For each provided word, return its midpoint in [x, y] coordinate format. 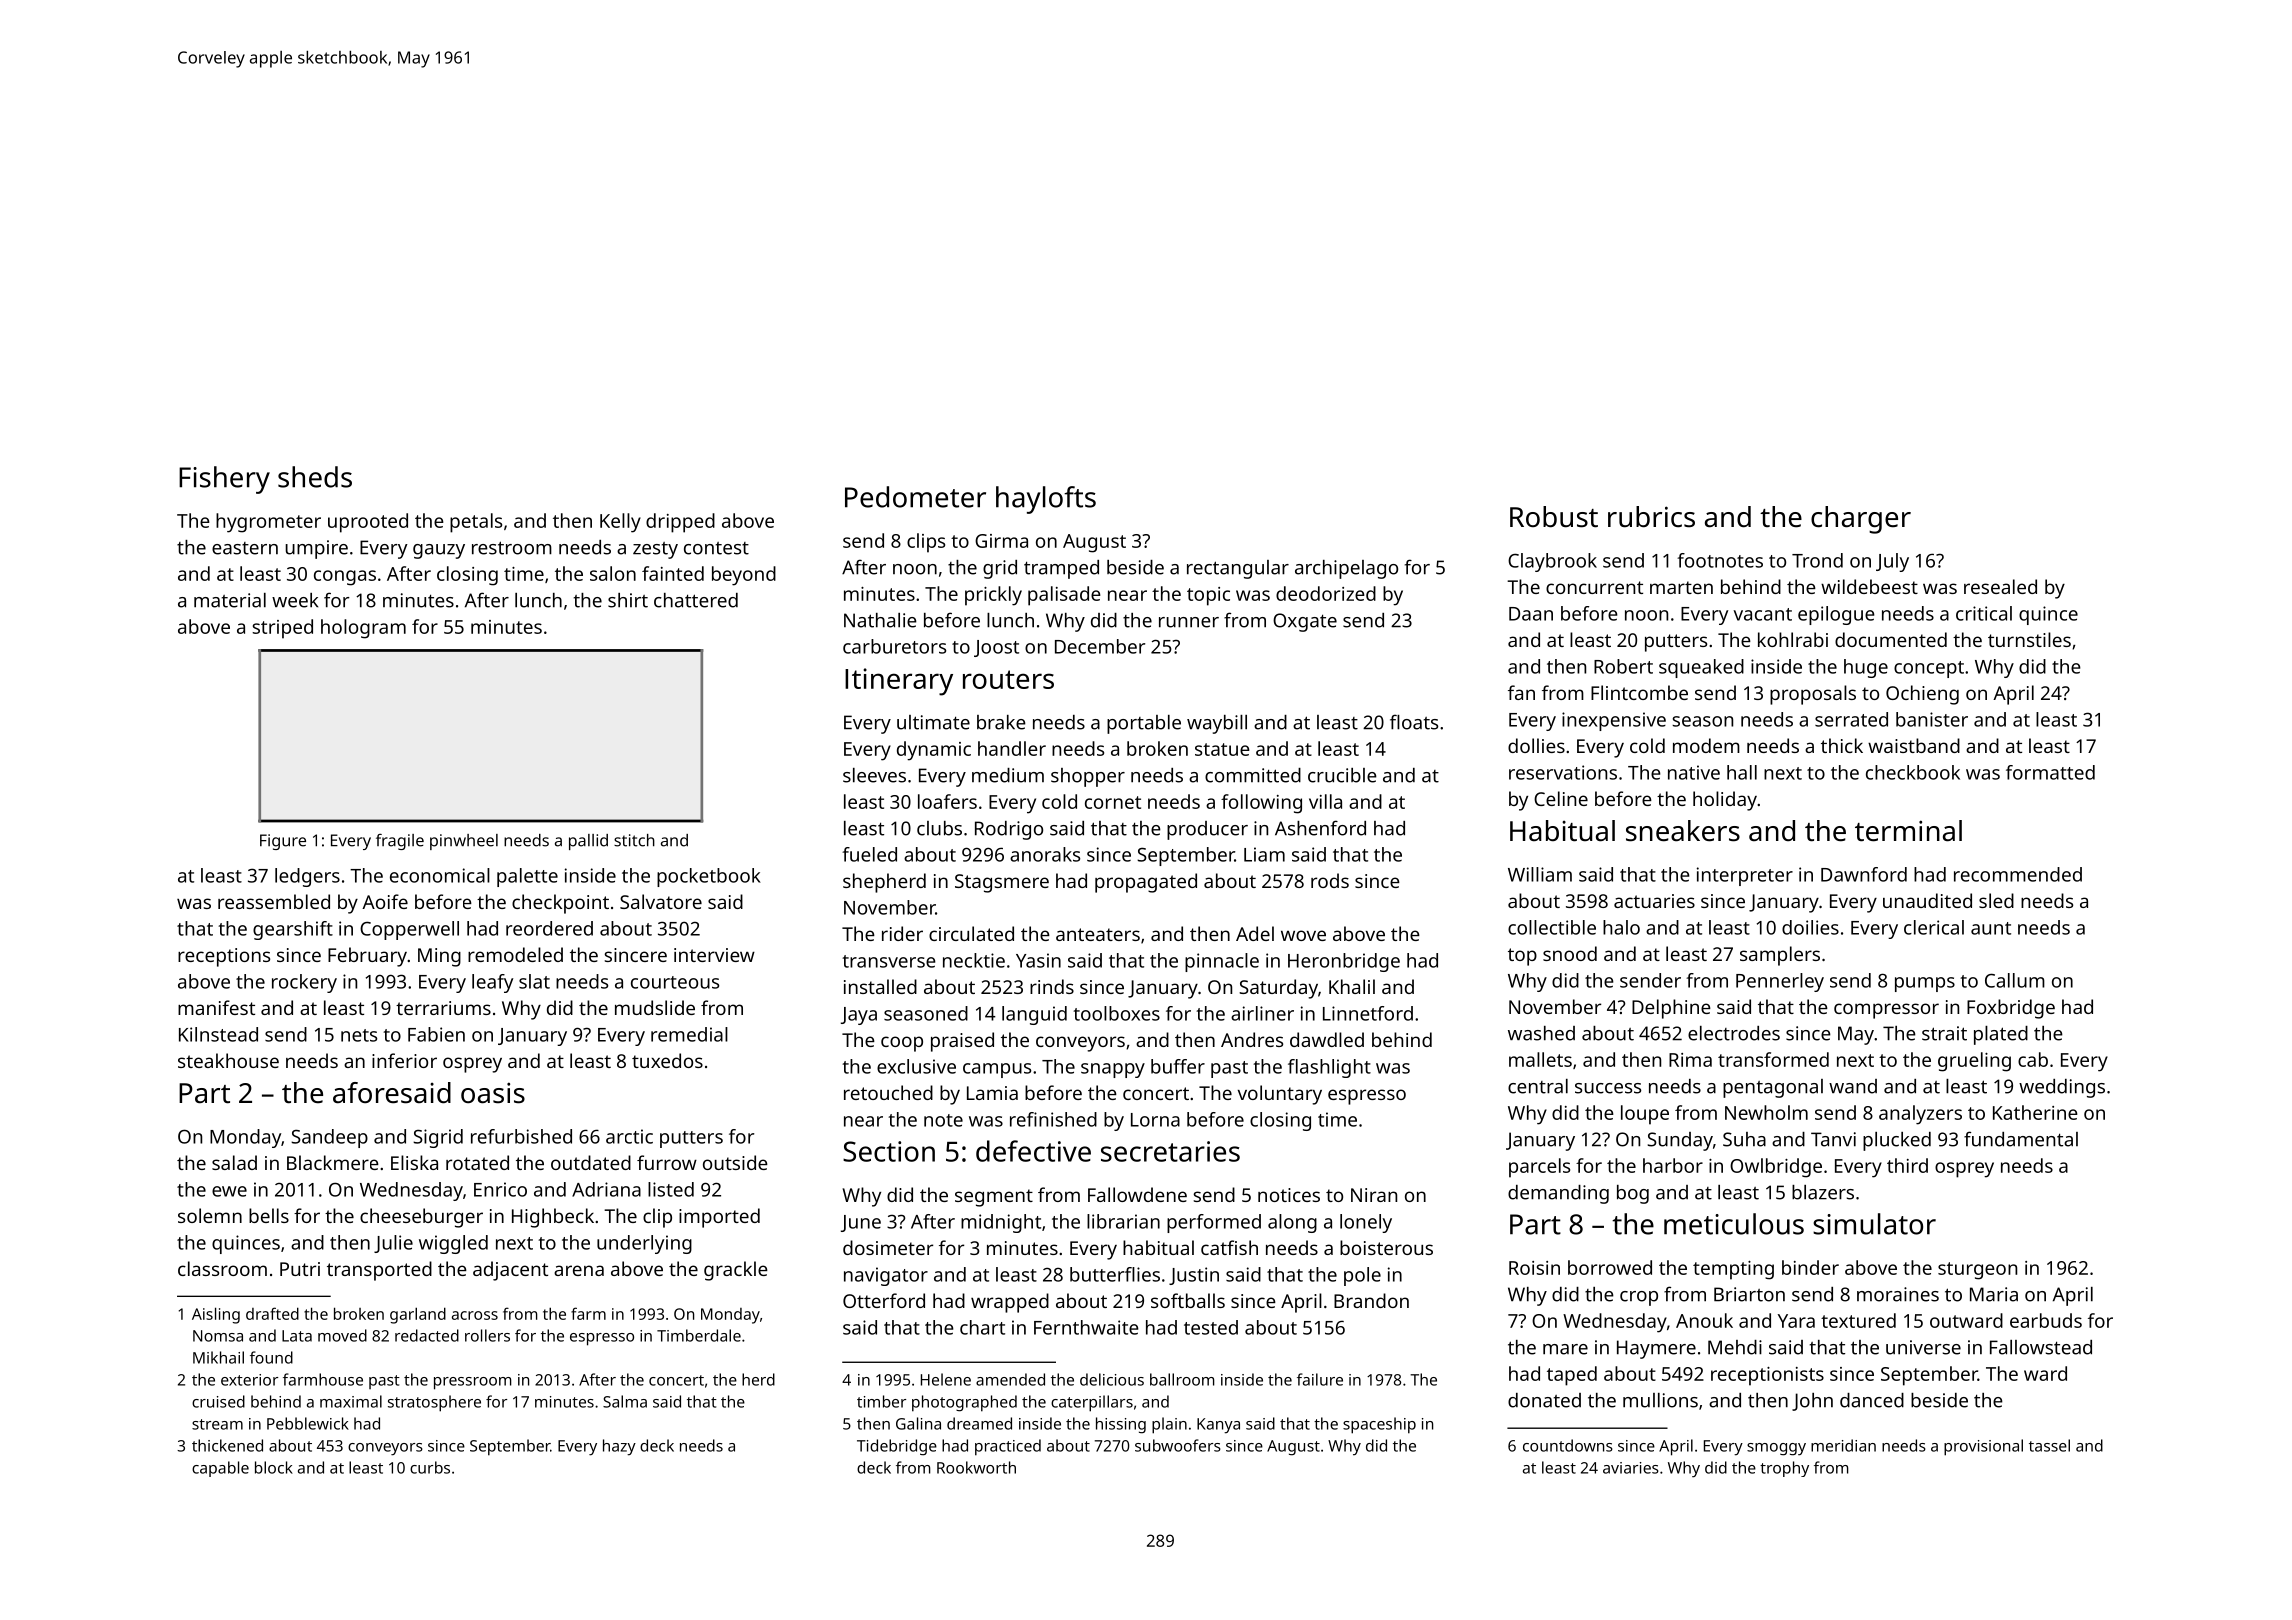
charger [1861, 520]
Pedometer [915, 497]
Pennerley [1780, 982]
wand [1853, 1086]
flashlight [1329, 1068]
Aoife [385, 901]
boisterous [1386, 1247]
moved [342, 1335]
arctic [629, 1136]
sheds [315, 477]
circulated [971, 933]
